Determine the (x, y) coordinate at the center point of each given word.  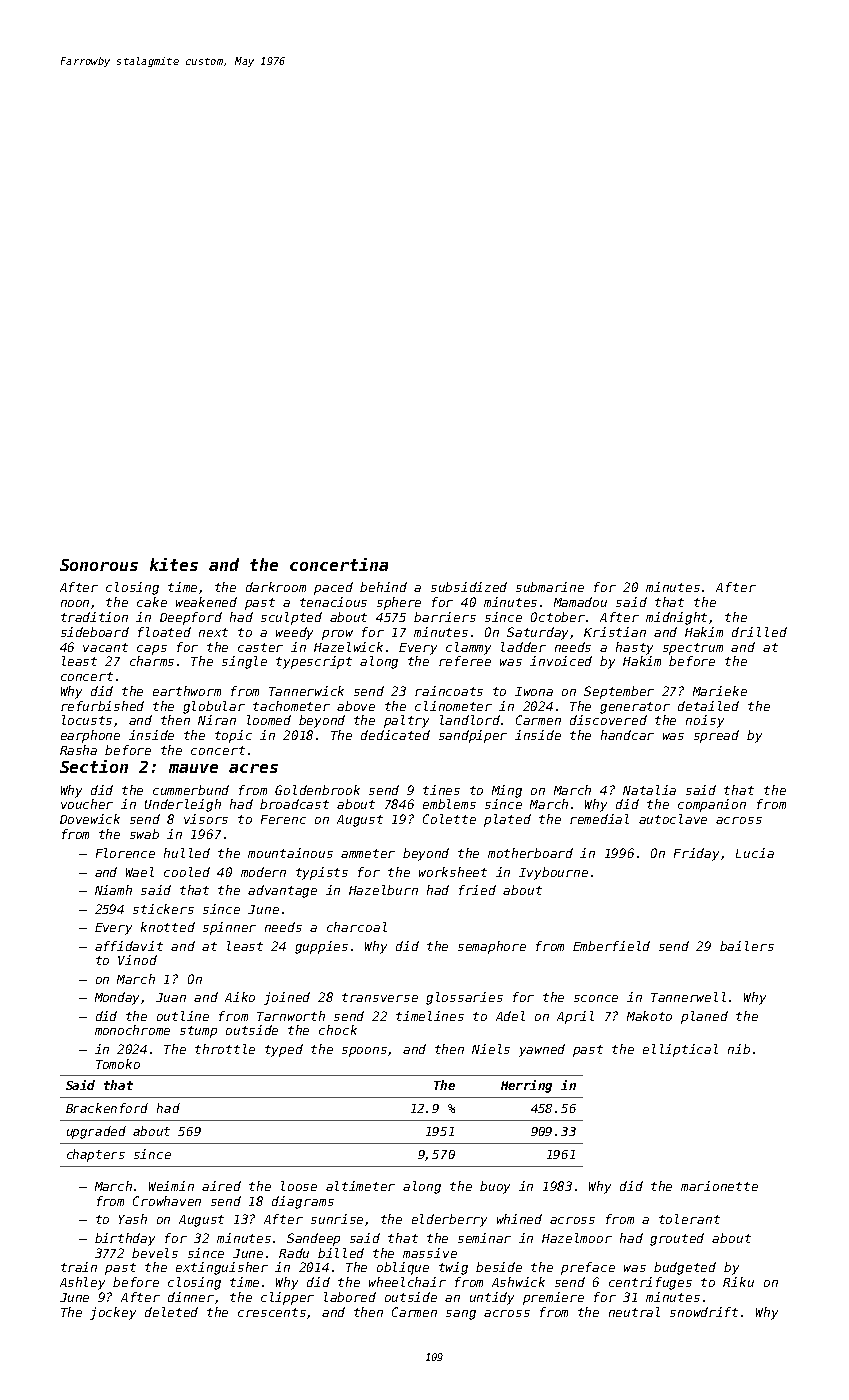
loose (299, 1186)
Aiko (240, 997)
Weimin (171, 1186)
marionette (719, 1186)
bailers (747, 946)
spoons (365, 1052)
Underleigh (183, 805)
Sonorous (99, 565)
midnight (676, 618)
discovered (608, 720)
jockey (113, 1313)
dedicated (395, 735)
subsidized (469, 587)
